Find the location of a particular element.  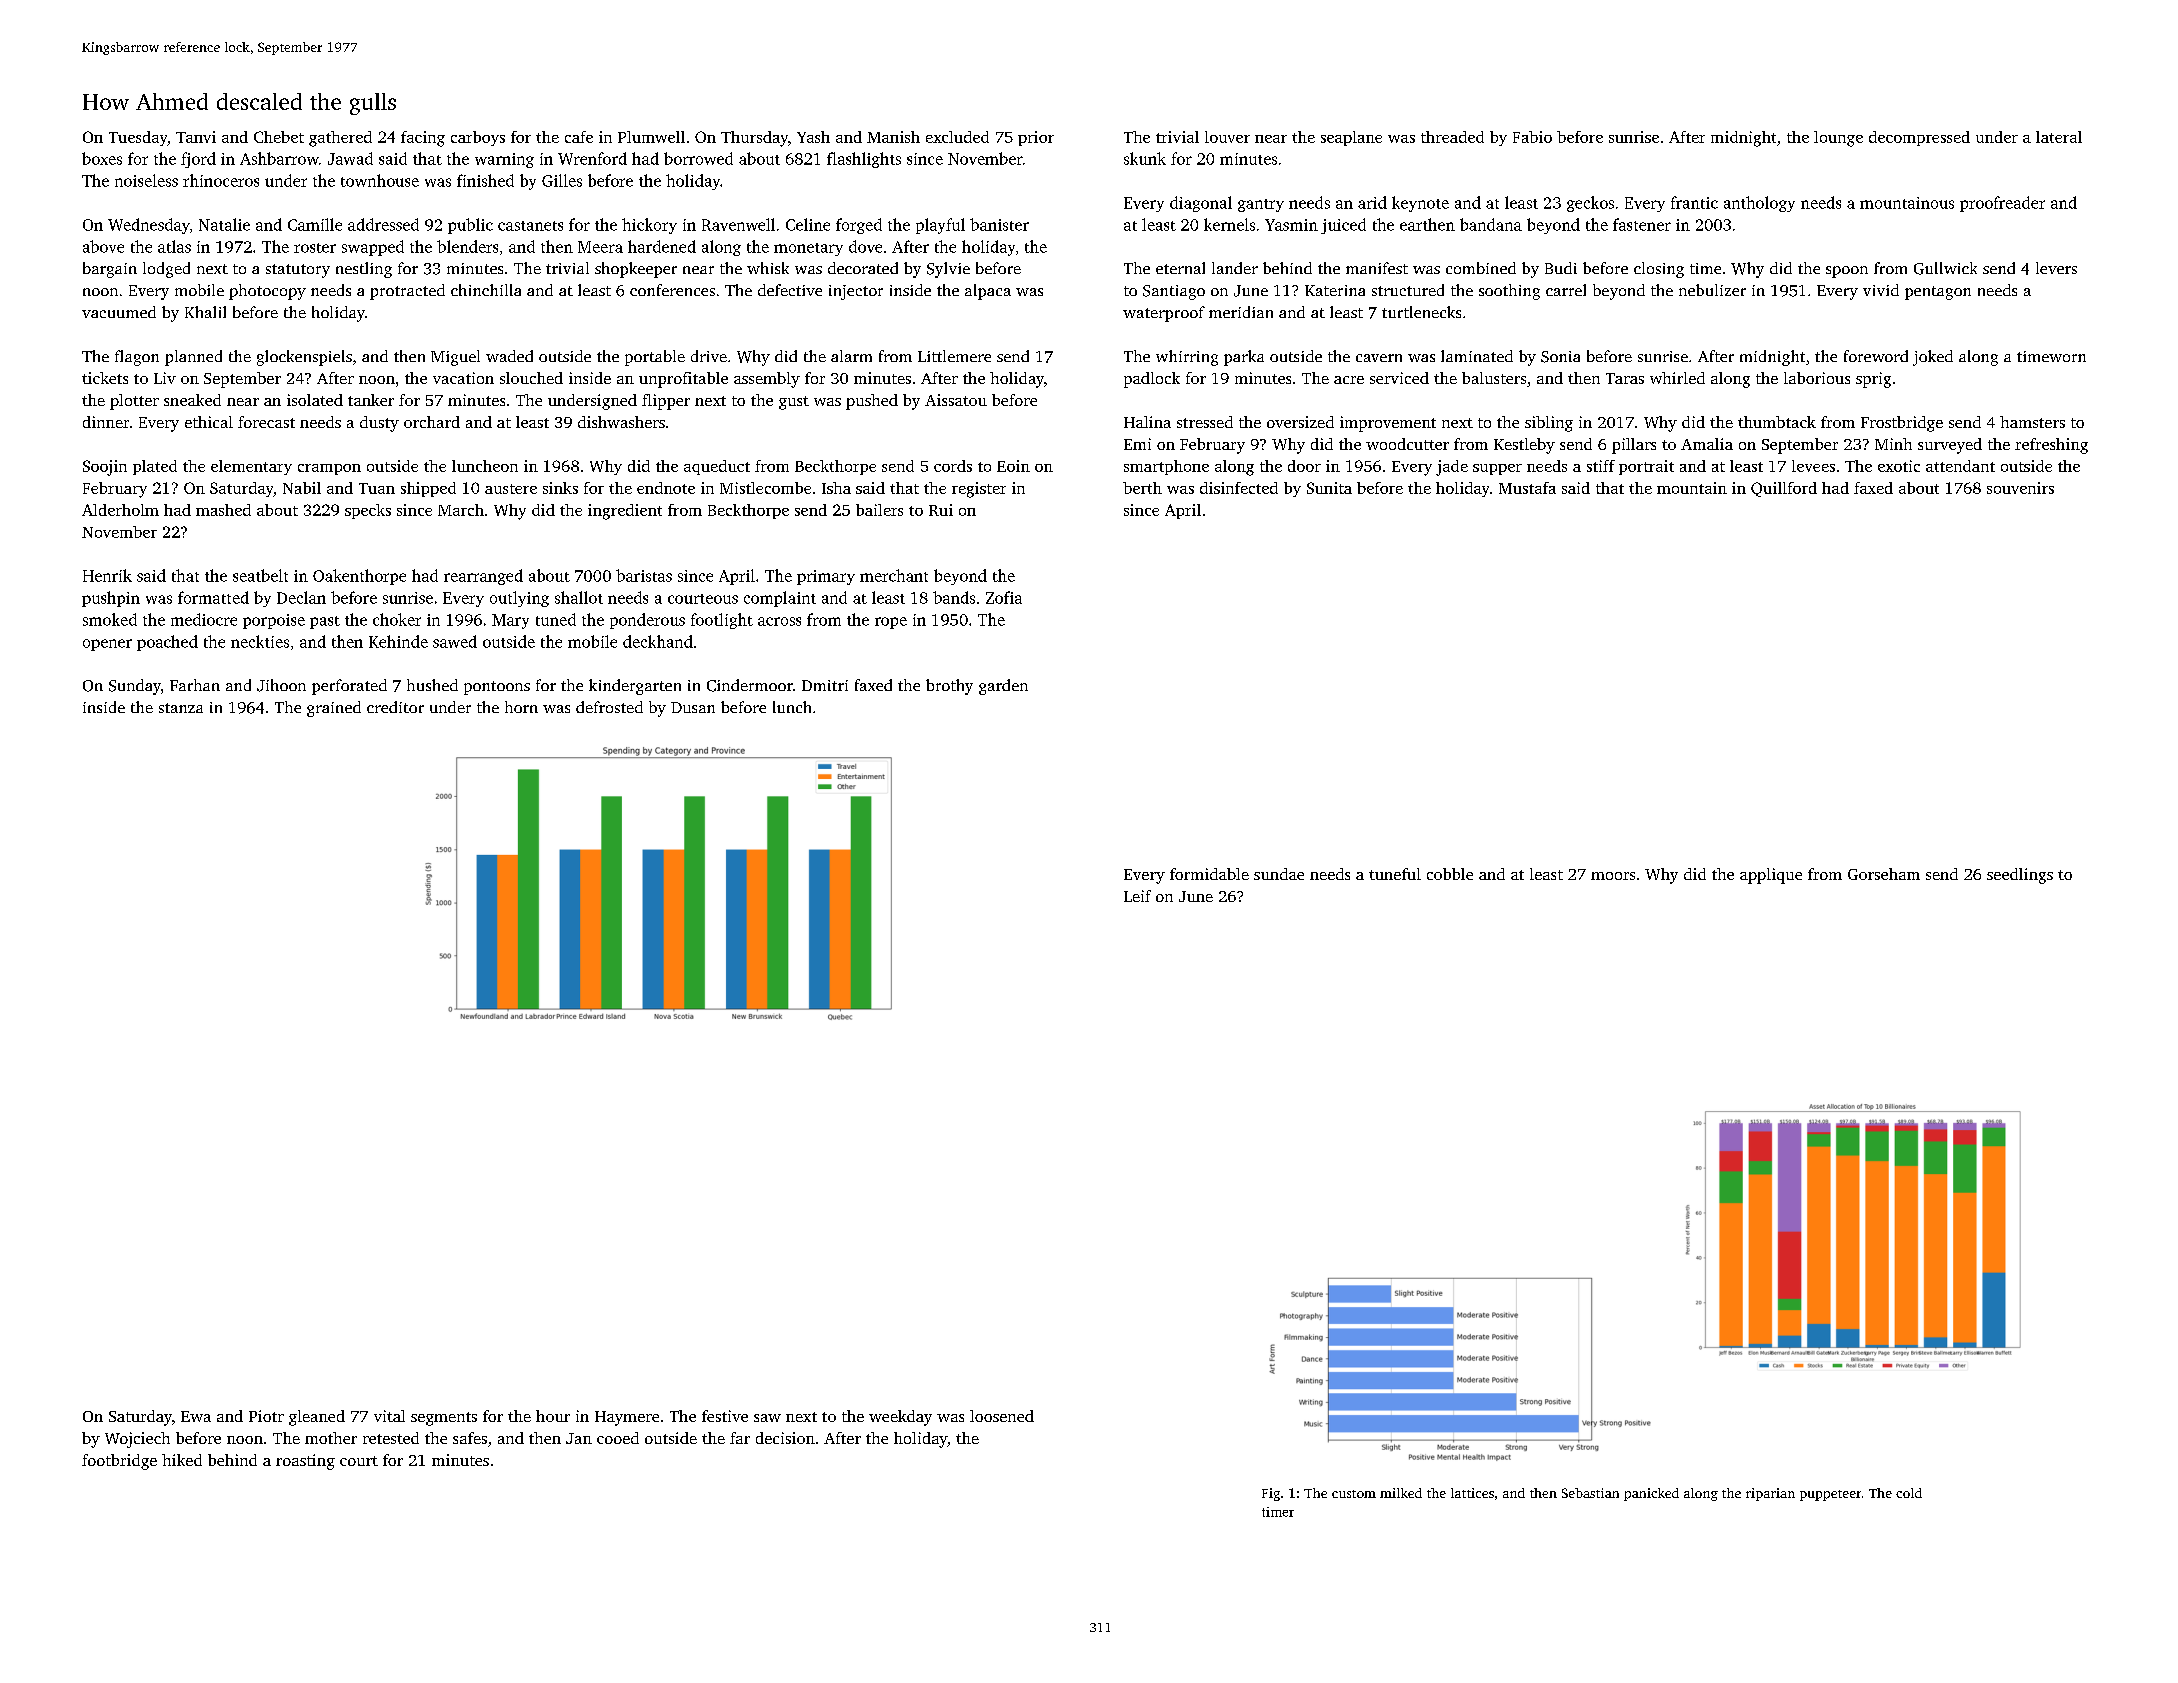

milked is located at coordinates (1401, 1493).
